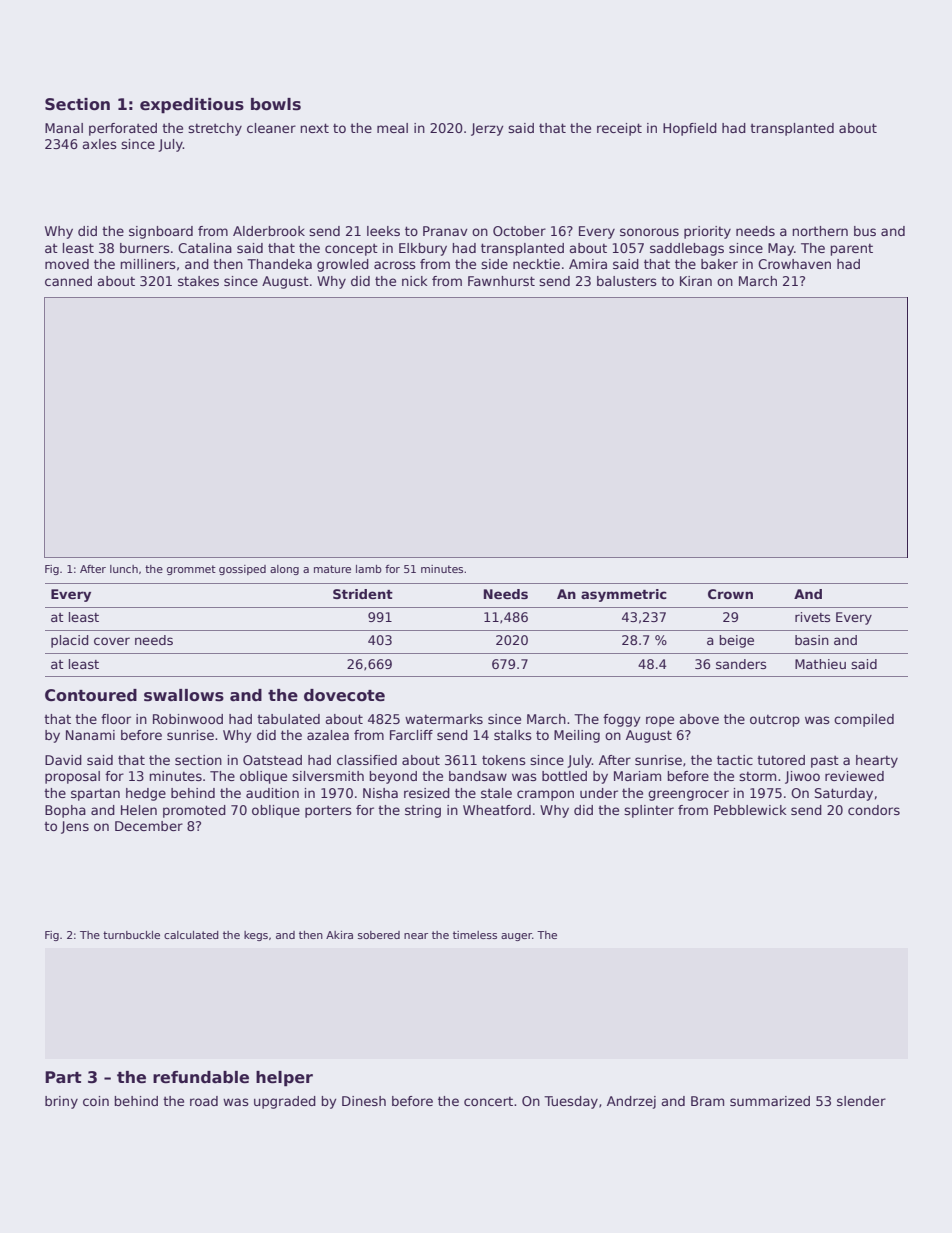  I want to click on gossiped, so click(242, 570).
